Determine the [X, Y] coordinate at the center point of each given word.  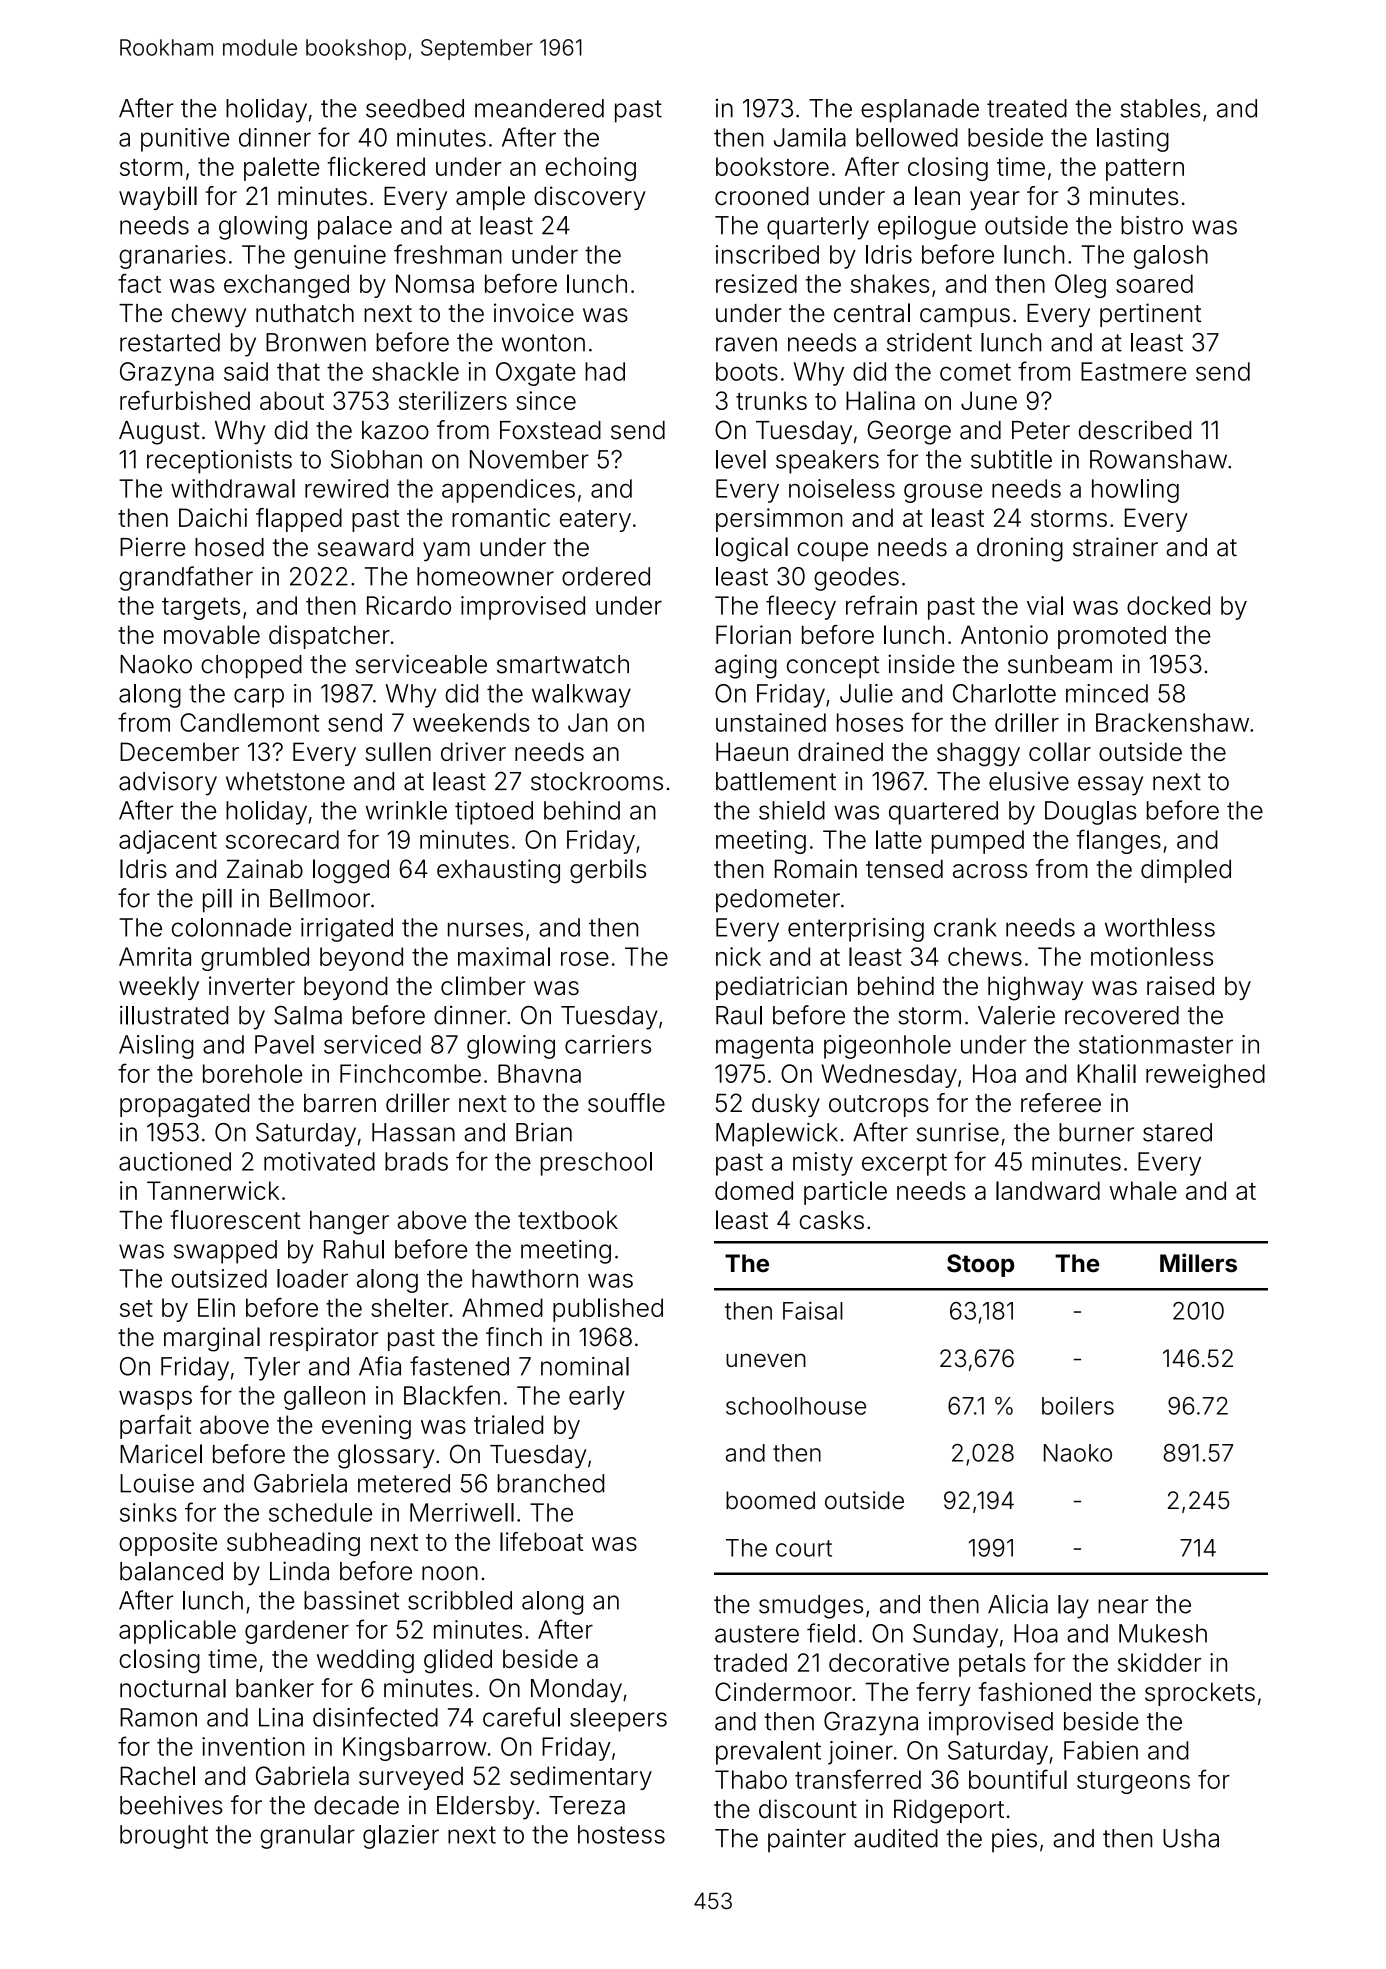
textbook [568, 1220]
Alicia [1018, 1604]
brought [164, 1837]
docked [1168, 605]
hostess [621, 1834]
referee [1061, 1103]
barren [340, 1103]
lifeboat [541, 1541]
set [136, 1308]
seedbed [415, 108]
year [995, 200]
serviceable [421, 664]
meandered [539, 108]
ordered [606, 576]
